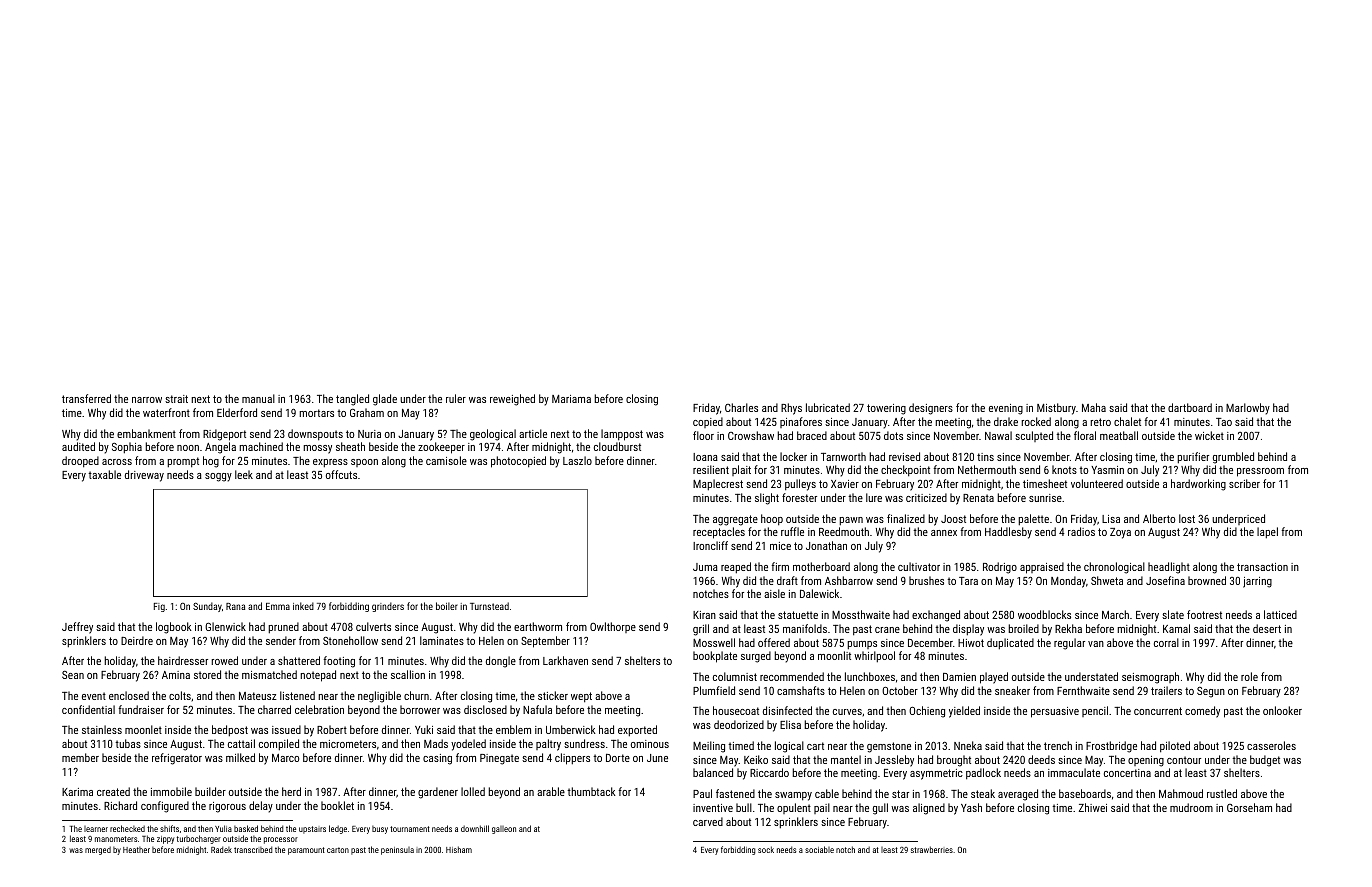 This image has height=887, width=1372. Describe the element at coordinates (211, 462) in the image. I see `hog` at that location.
